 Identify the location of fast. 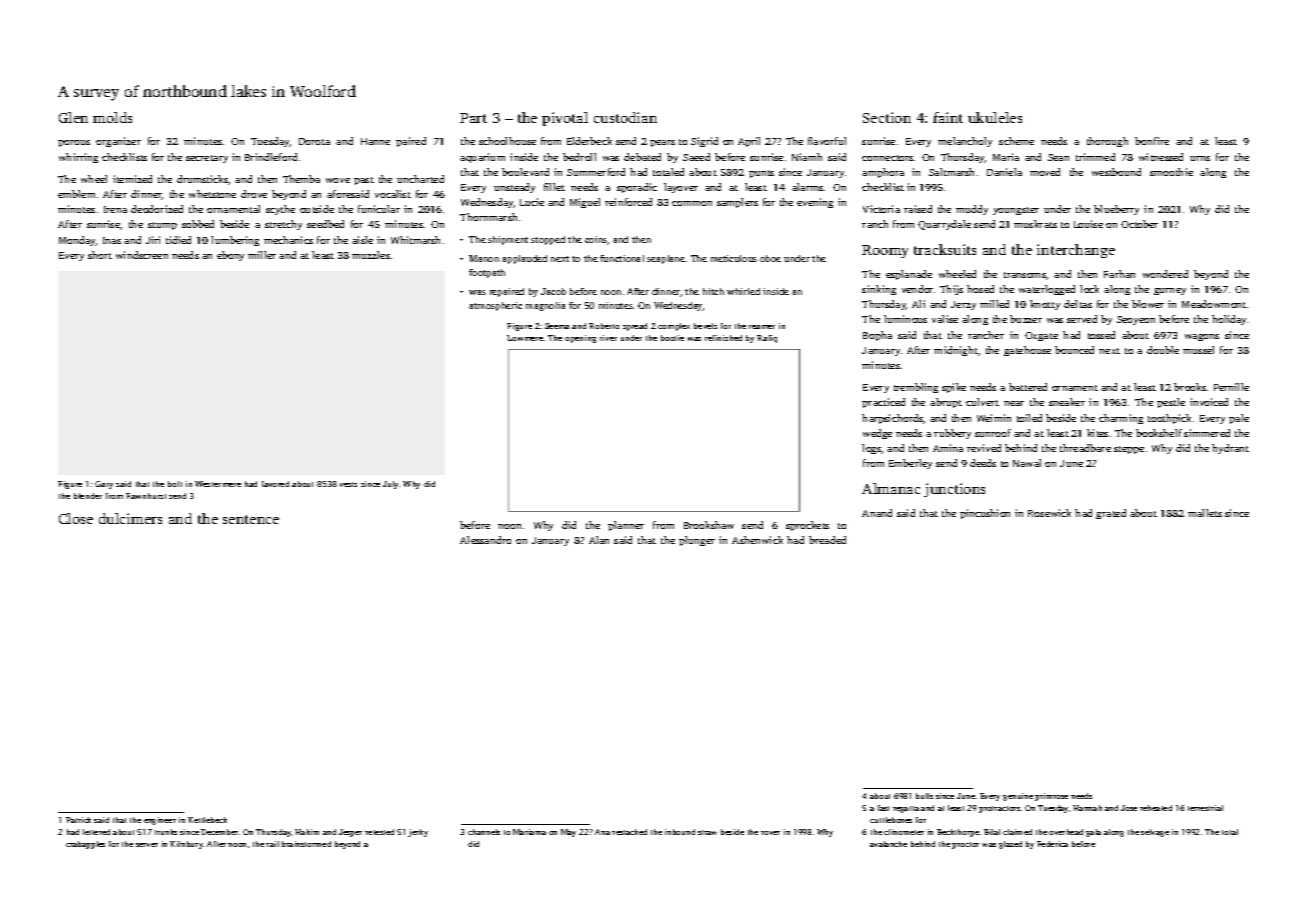
(883, 808).
